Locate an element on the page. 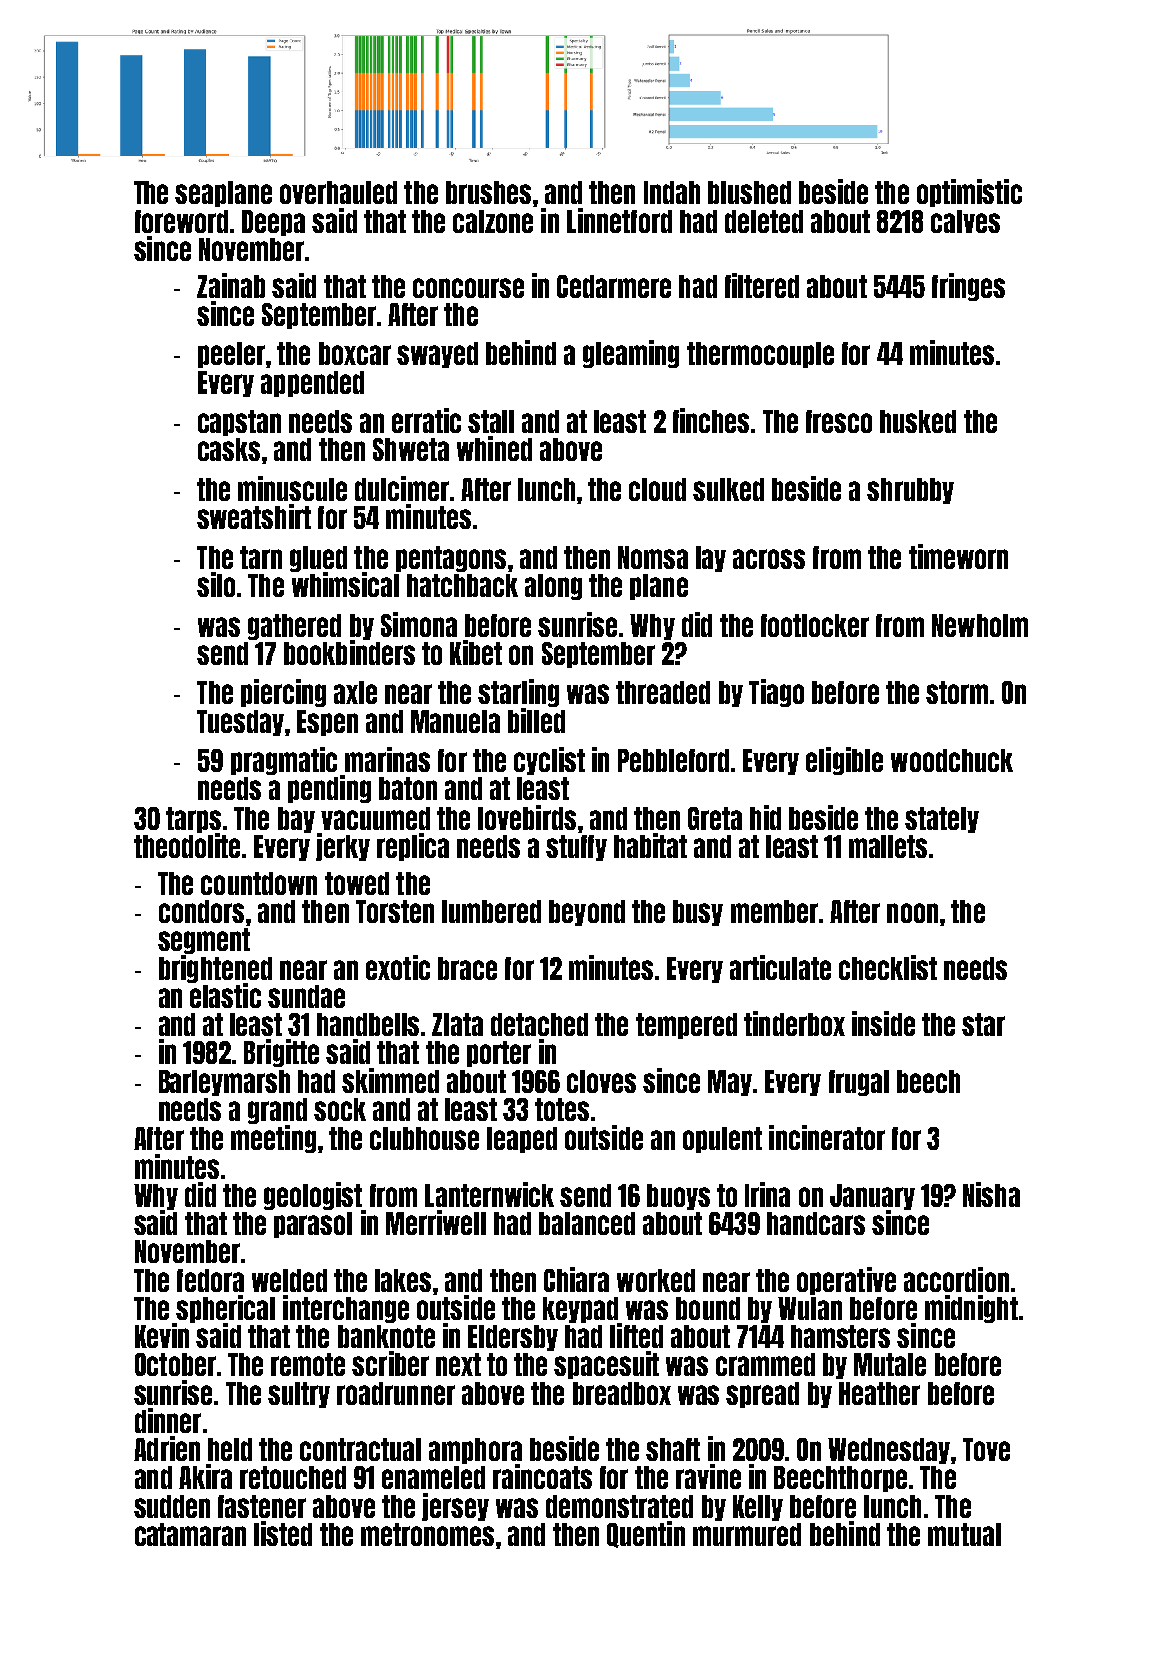 The height and width of the page is (1654, 1165). Quentin is located at coordinates (646, 1534).
